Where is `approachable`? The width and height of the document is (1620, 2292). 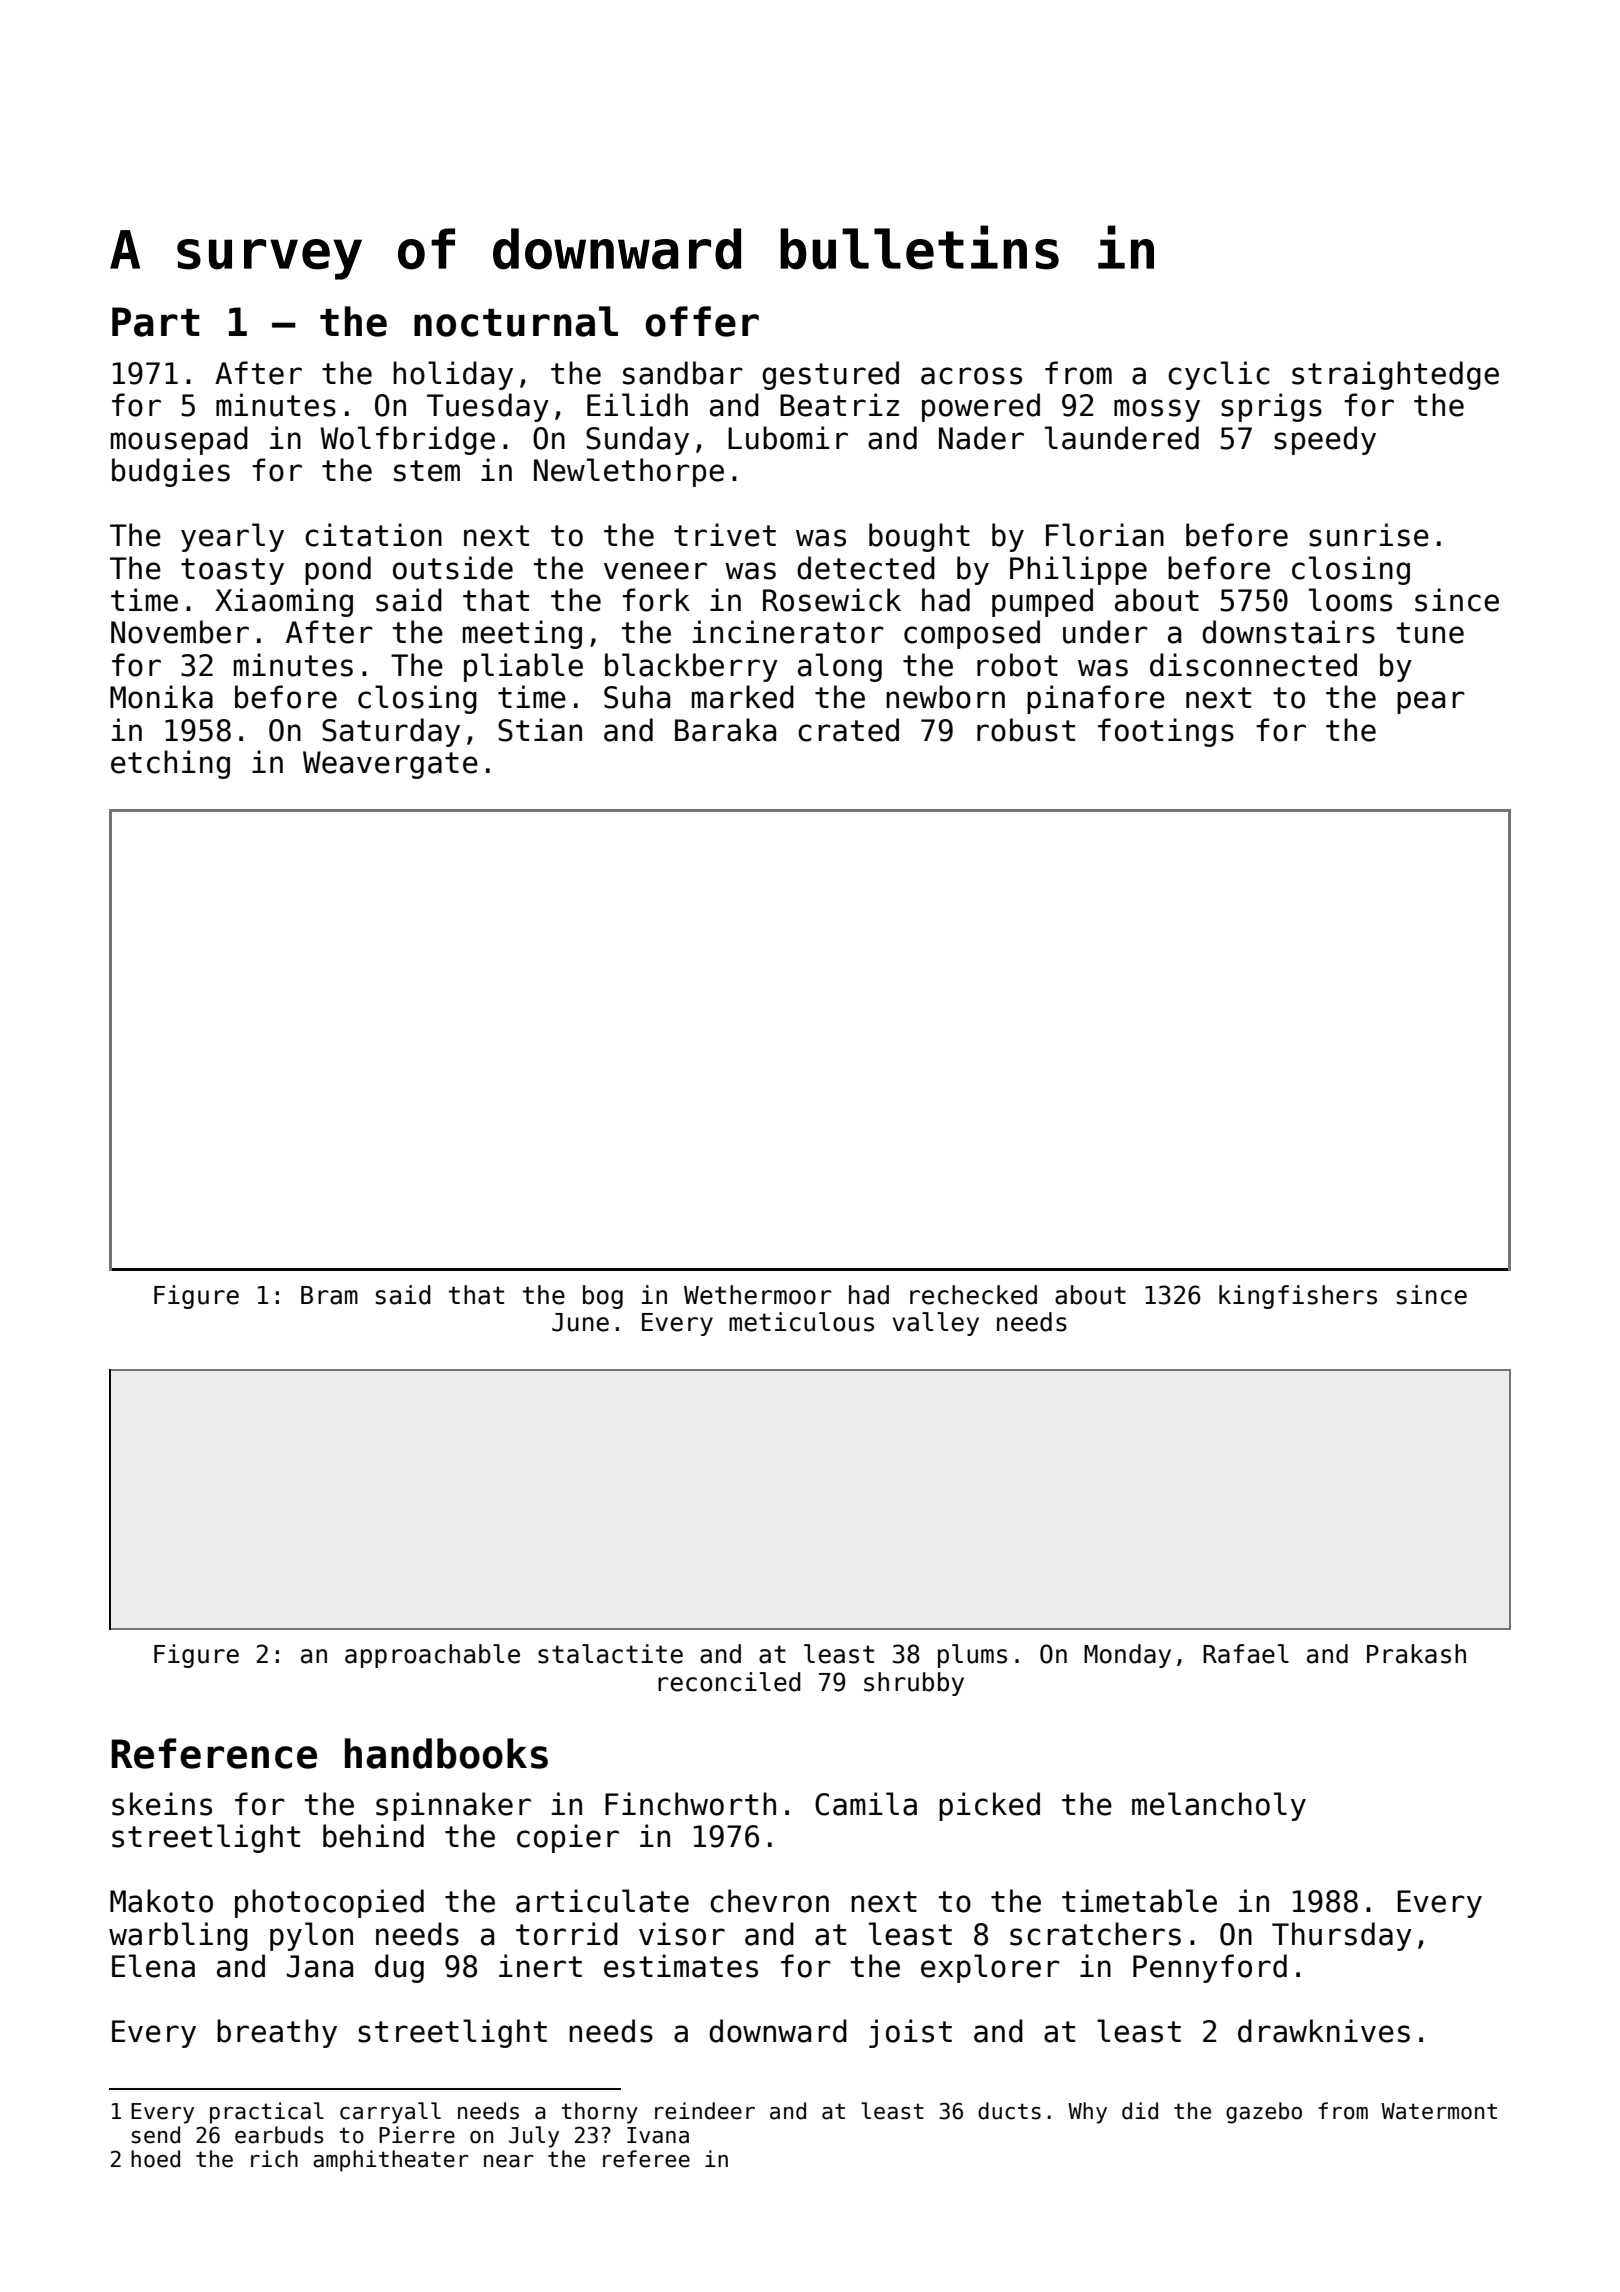 approachable is located at coordinates (432, 1656).
